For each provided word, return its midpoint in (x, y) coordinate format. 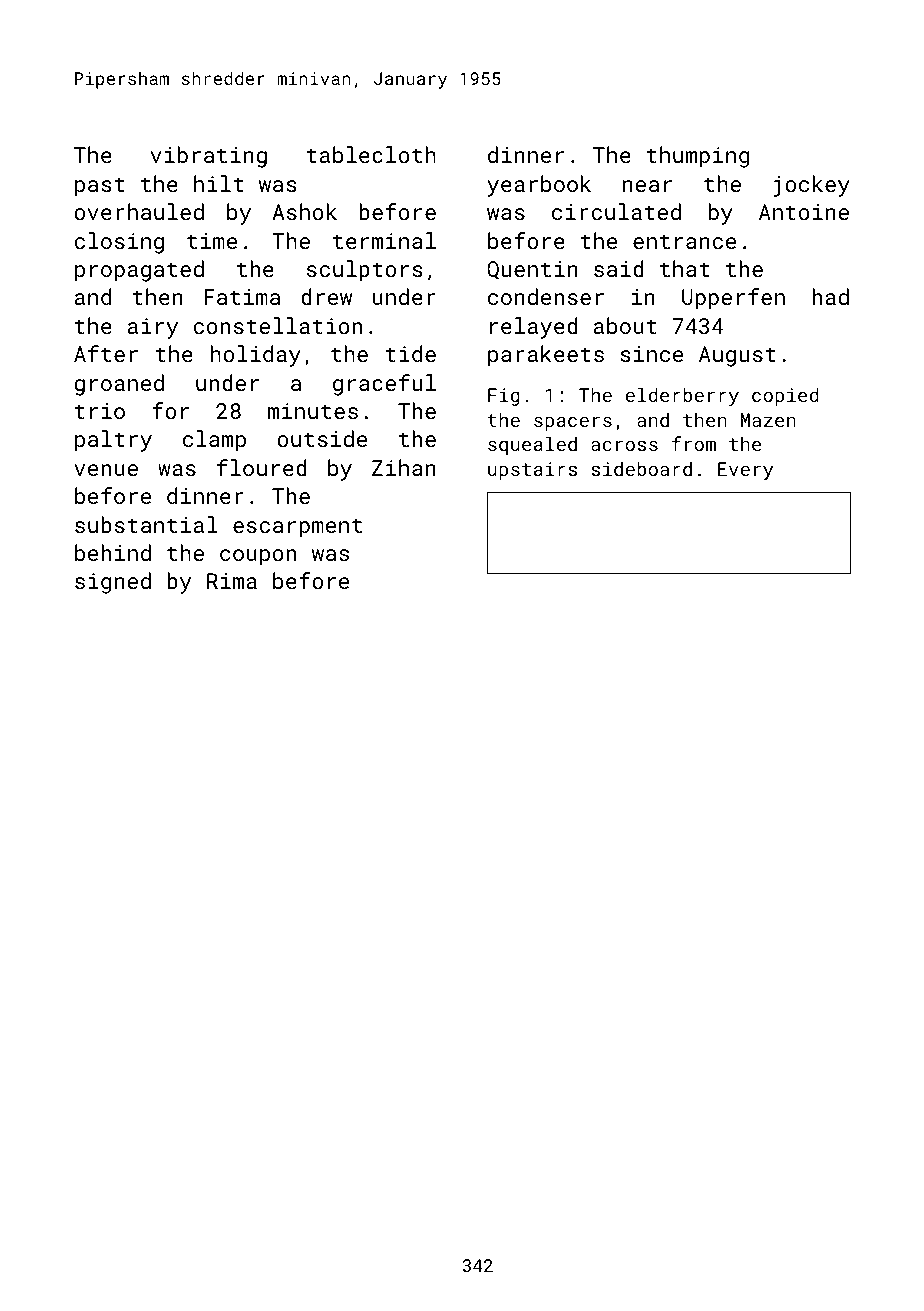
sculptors (365, 271)
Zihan (404, 467)
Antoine (804, 212)
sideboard (641, 468)
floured (262, 467)
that (685, 268)
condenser (546, 296)
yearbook (539, 186)
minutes (313, 411)
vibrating (209, 157)
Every (745, 471)
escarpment (297, 528)
